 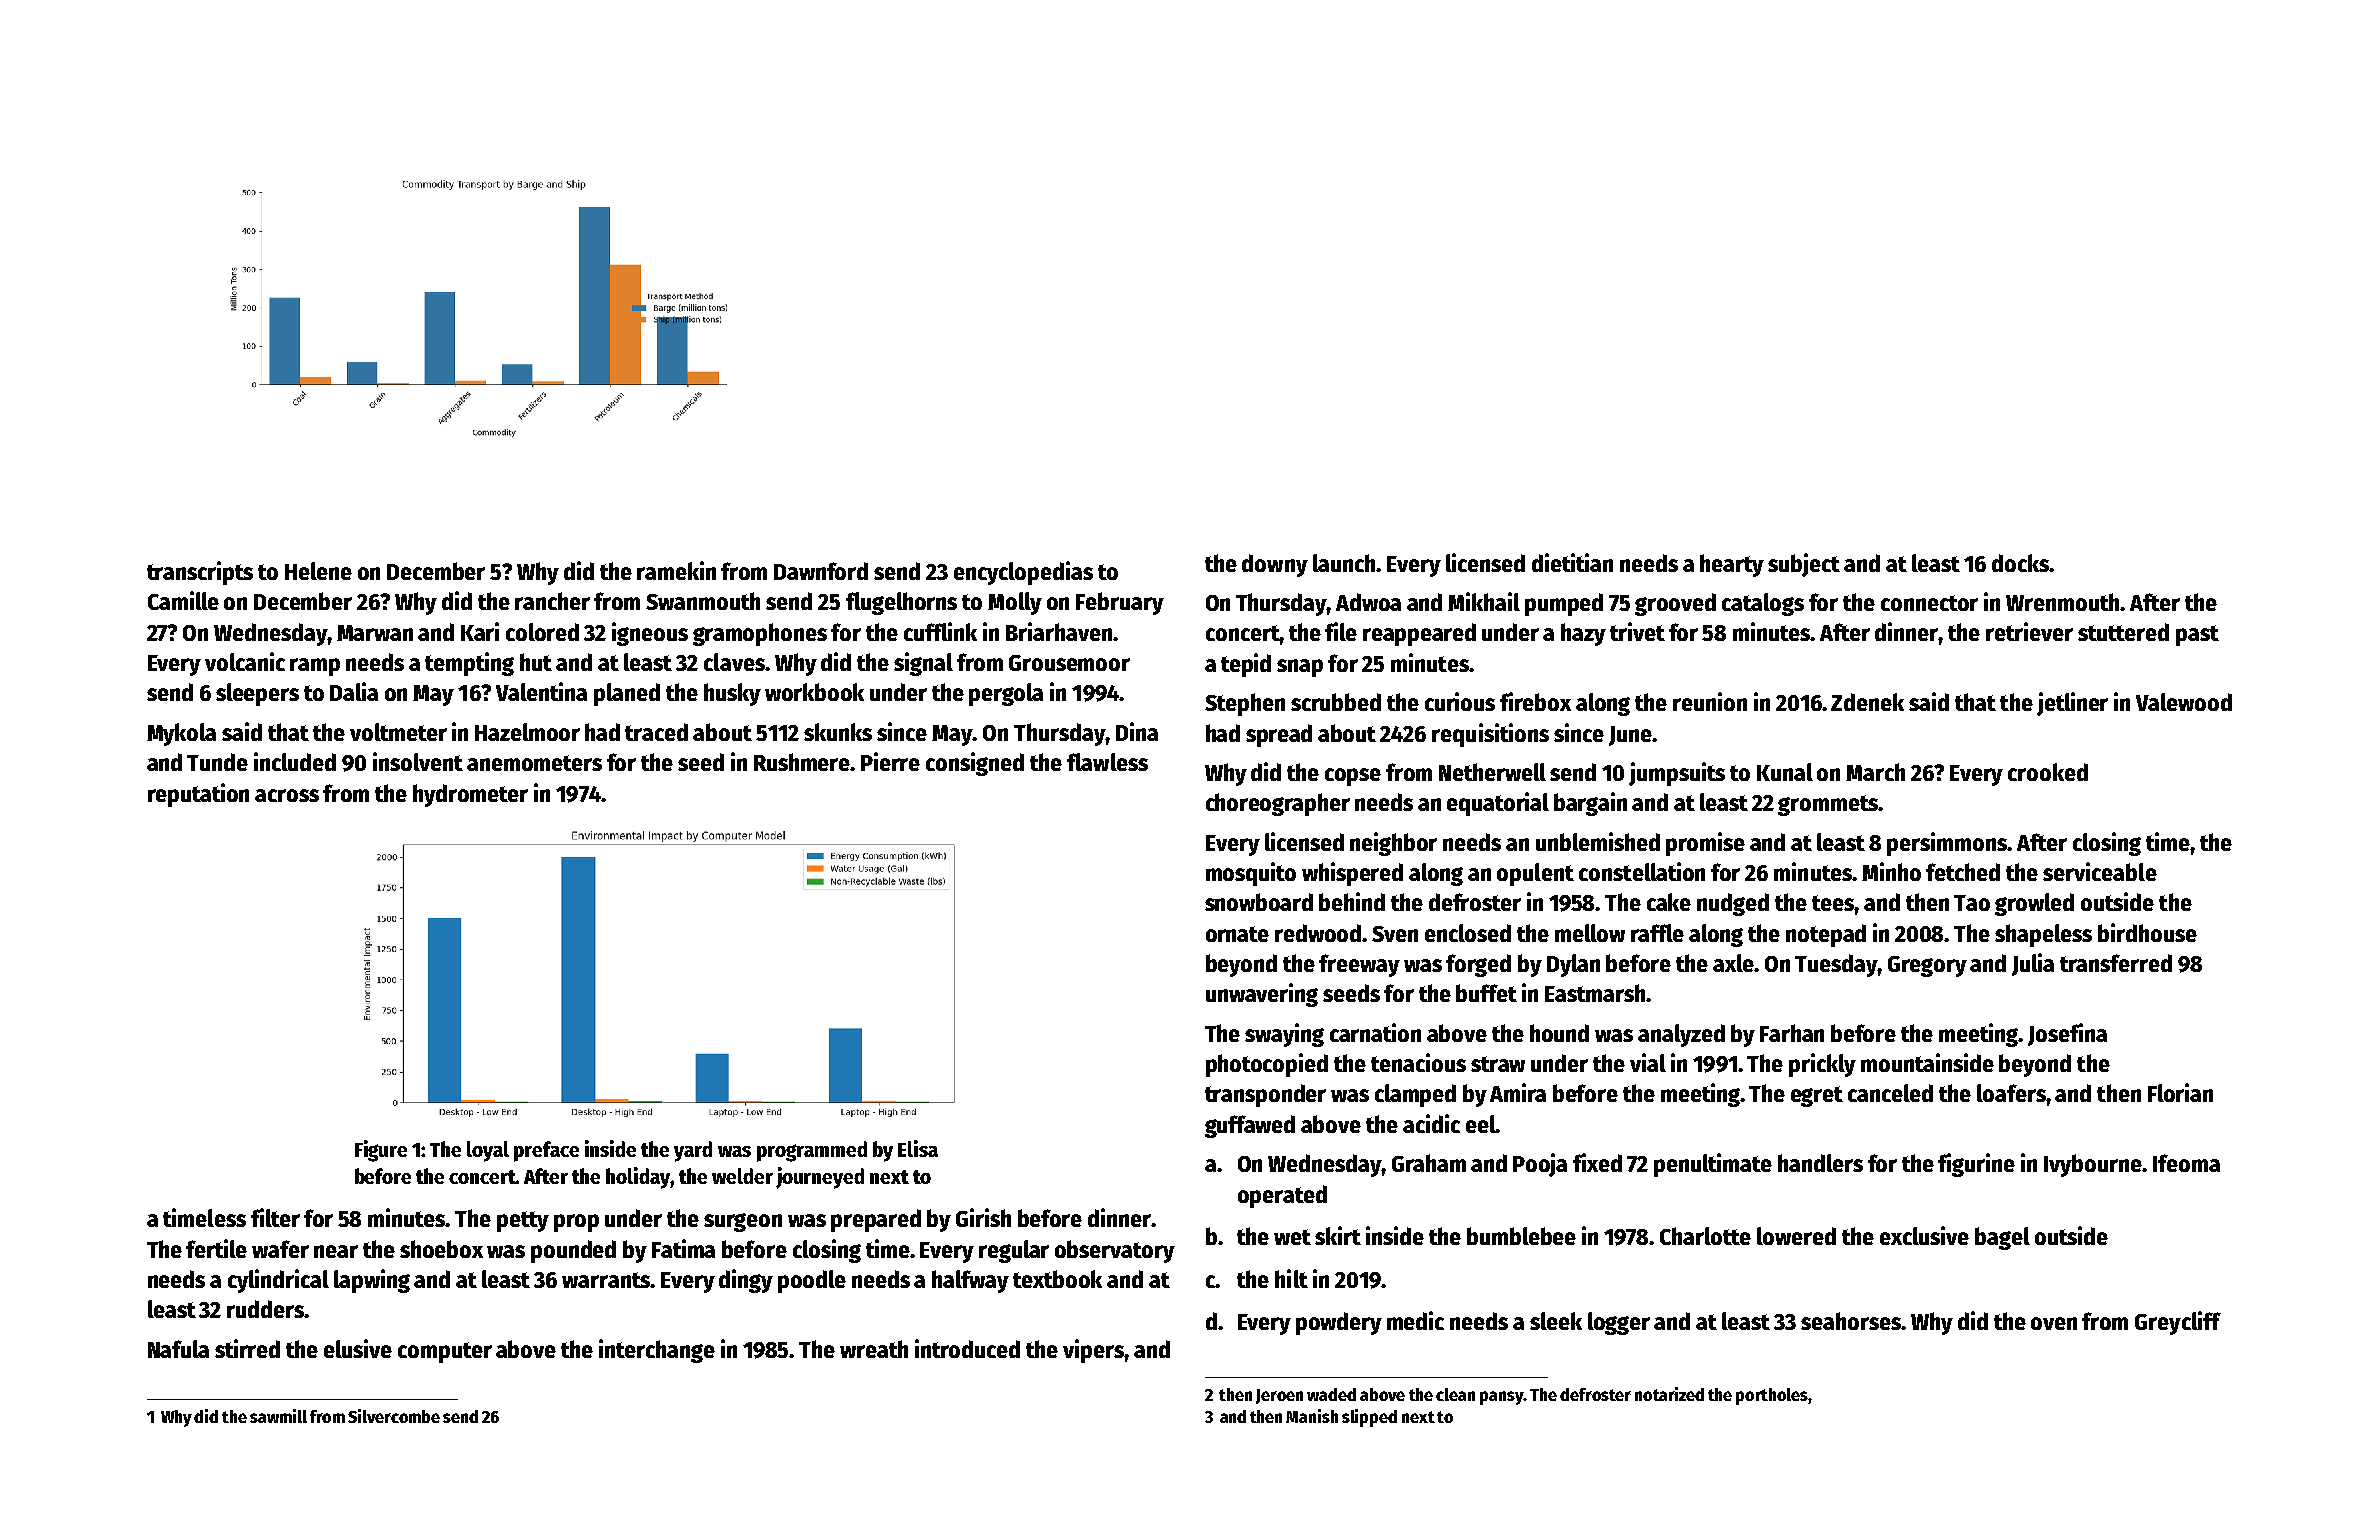 What do you see at coordinates (1734, 963) in the document?
I see `axle` at bounding box center [1734, 963].
